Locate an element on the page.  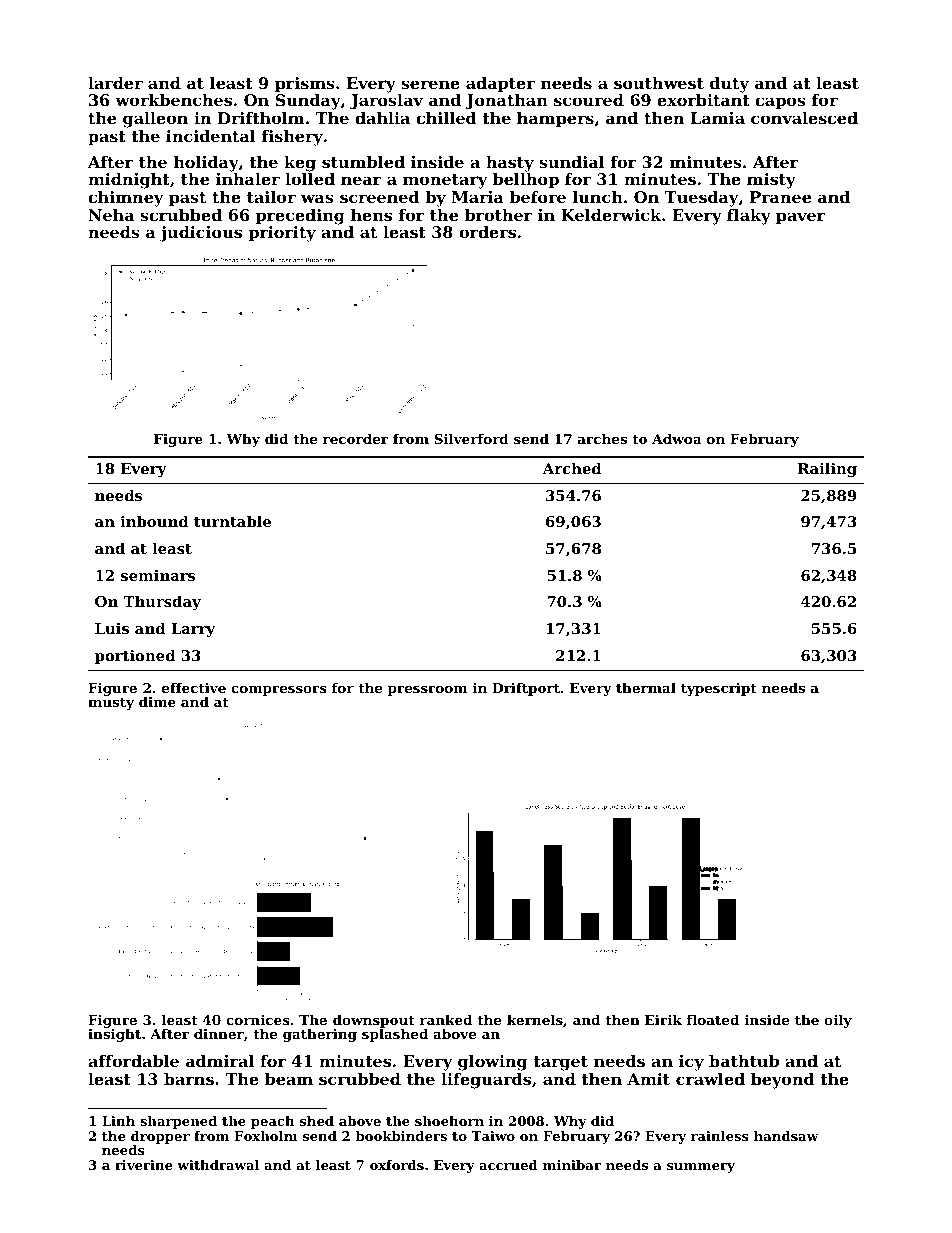
riverine is located at coordinates (143, 1165).
